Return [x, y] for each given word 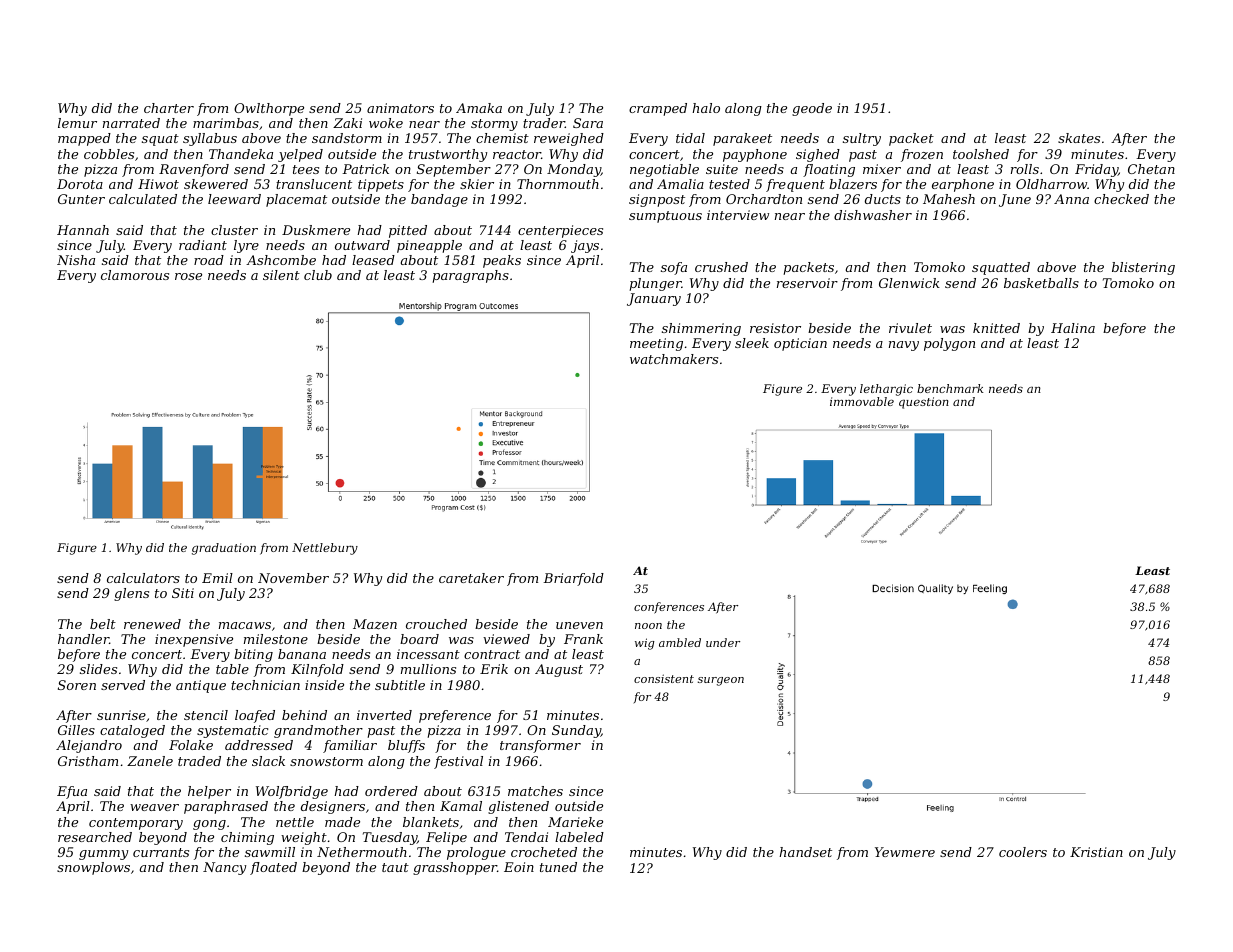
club [318, 275]
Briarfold [573, 579]
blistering [1143, 268]
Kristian [1096, 852]
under [723, 642]
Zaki [347, 123]
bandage [439, 200]
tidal [690, 138]
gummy [103, 855]
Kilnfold [317, 670]
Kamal [461, 806]
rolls [1025, 169]
